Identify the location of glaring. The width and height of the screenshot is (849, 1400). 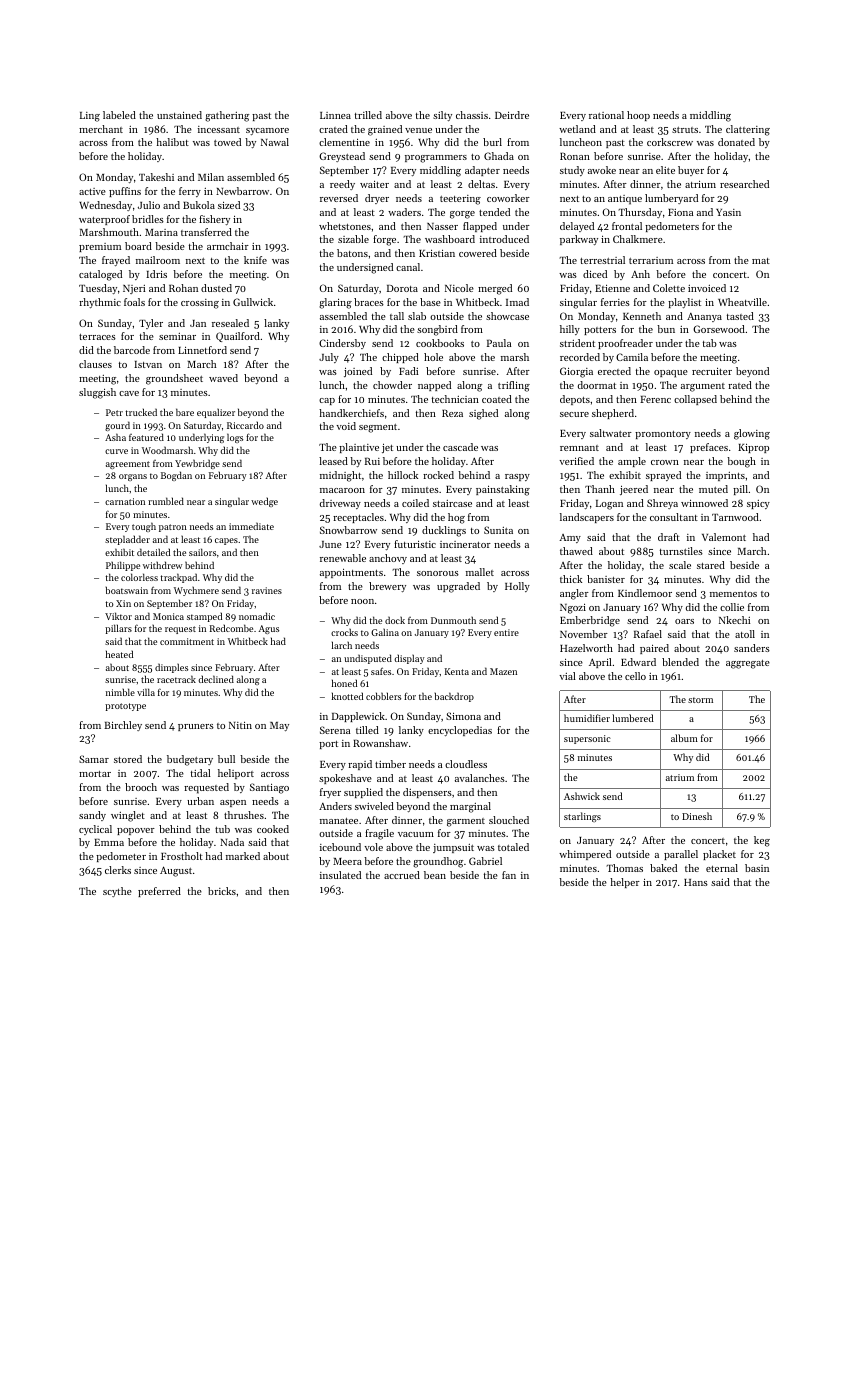
(335, 303).
